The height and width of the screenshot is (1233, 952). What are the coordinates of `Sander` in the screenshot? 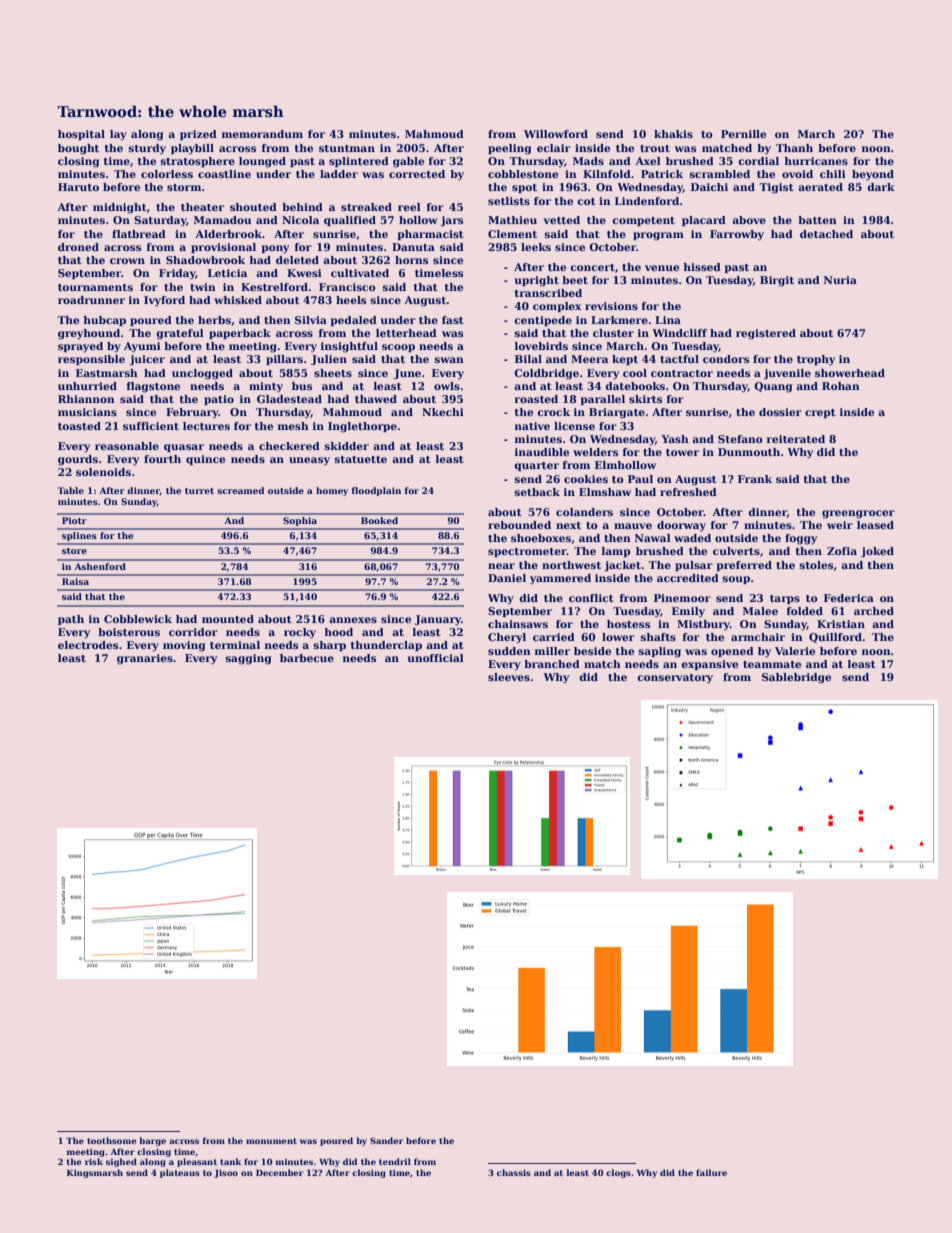 It's located at (386, 1140).
